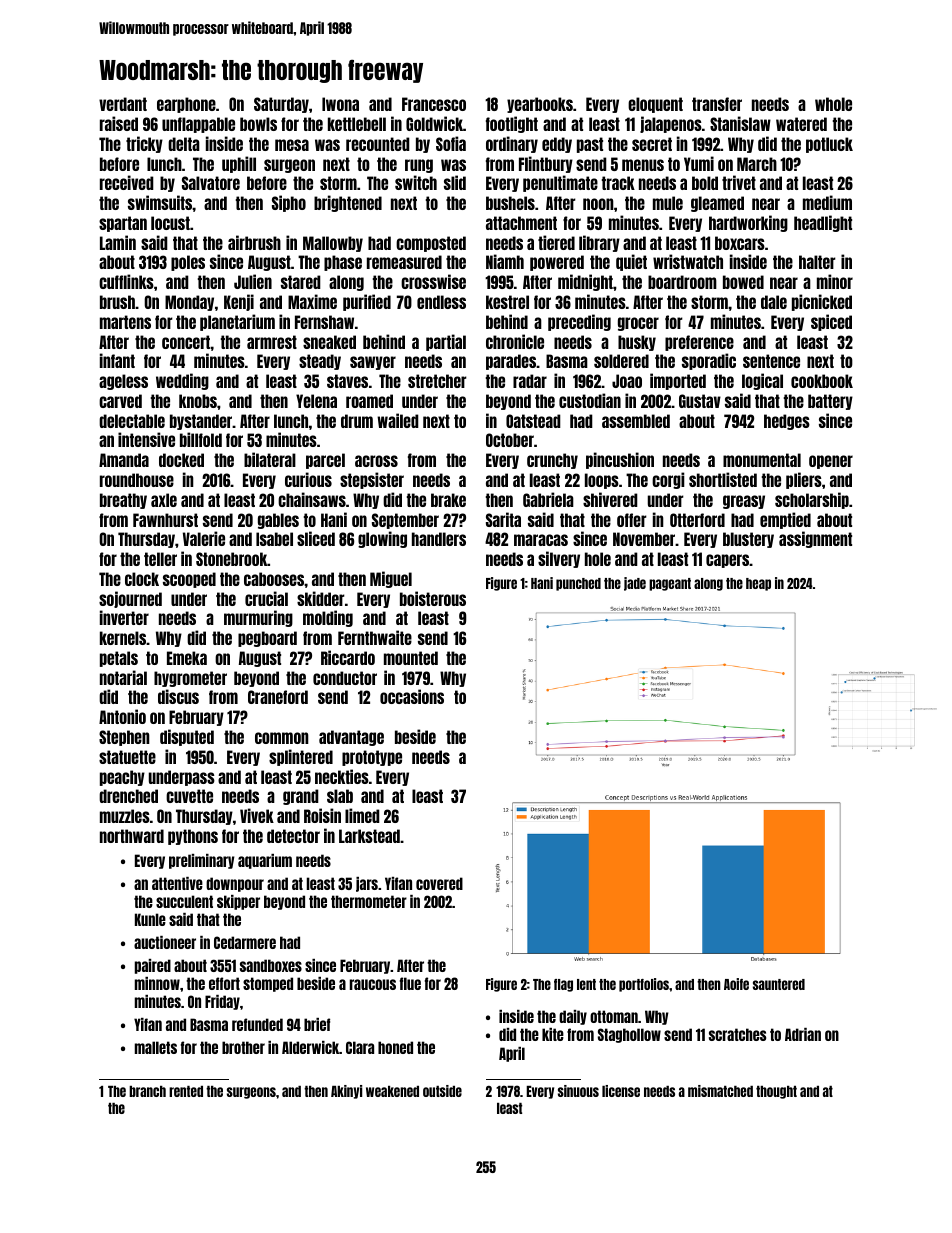  What do you see at coordinates (372, 758) in the screenshot?
I see `prototype` at bounding box center [372, 758].
